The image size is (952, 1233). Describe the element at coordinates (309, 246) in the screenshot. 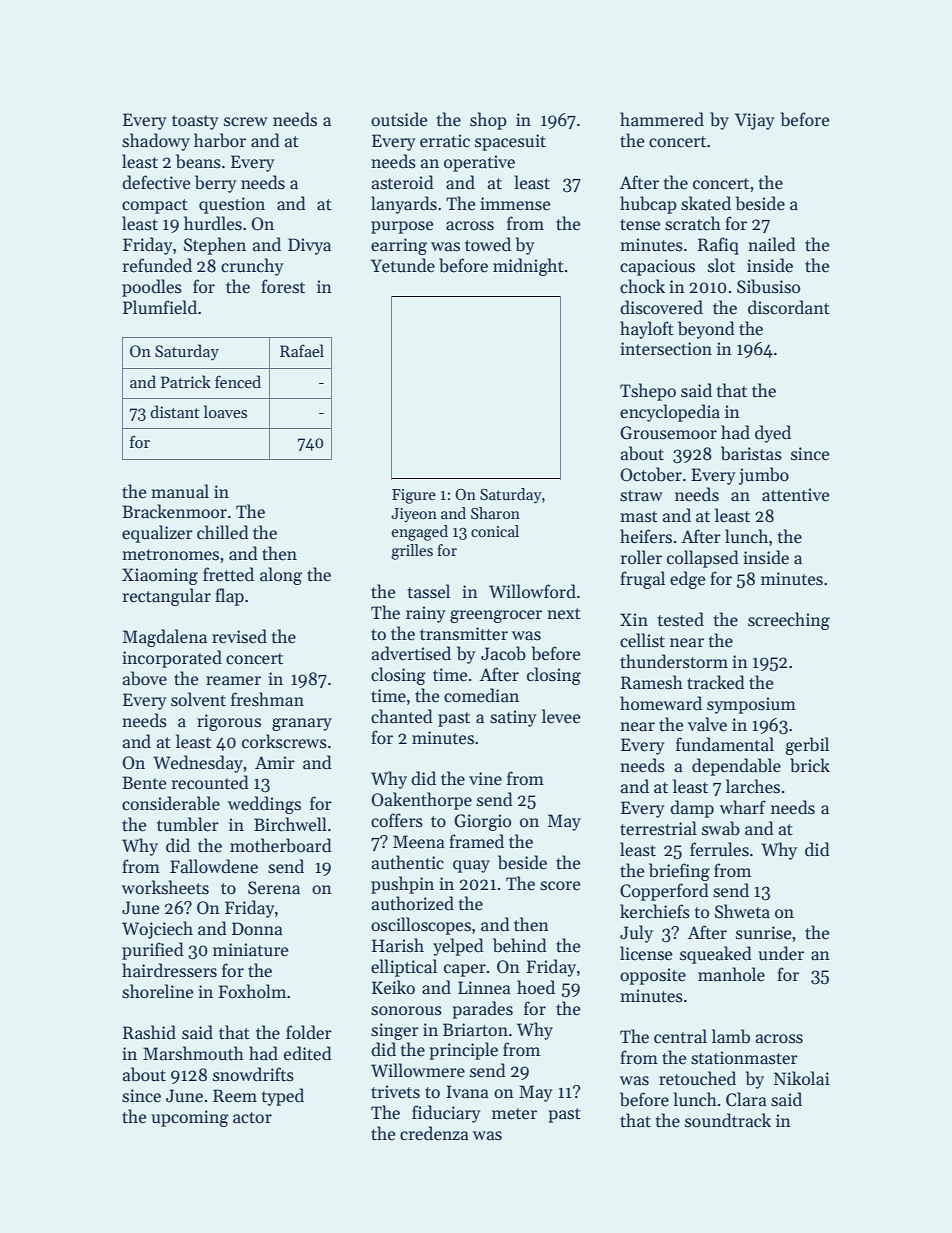

I see `Divya` at that location.
